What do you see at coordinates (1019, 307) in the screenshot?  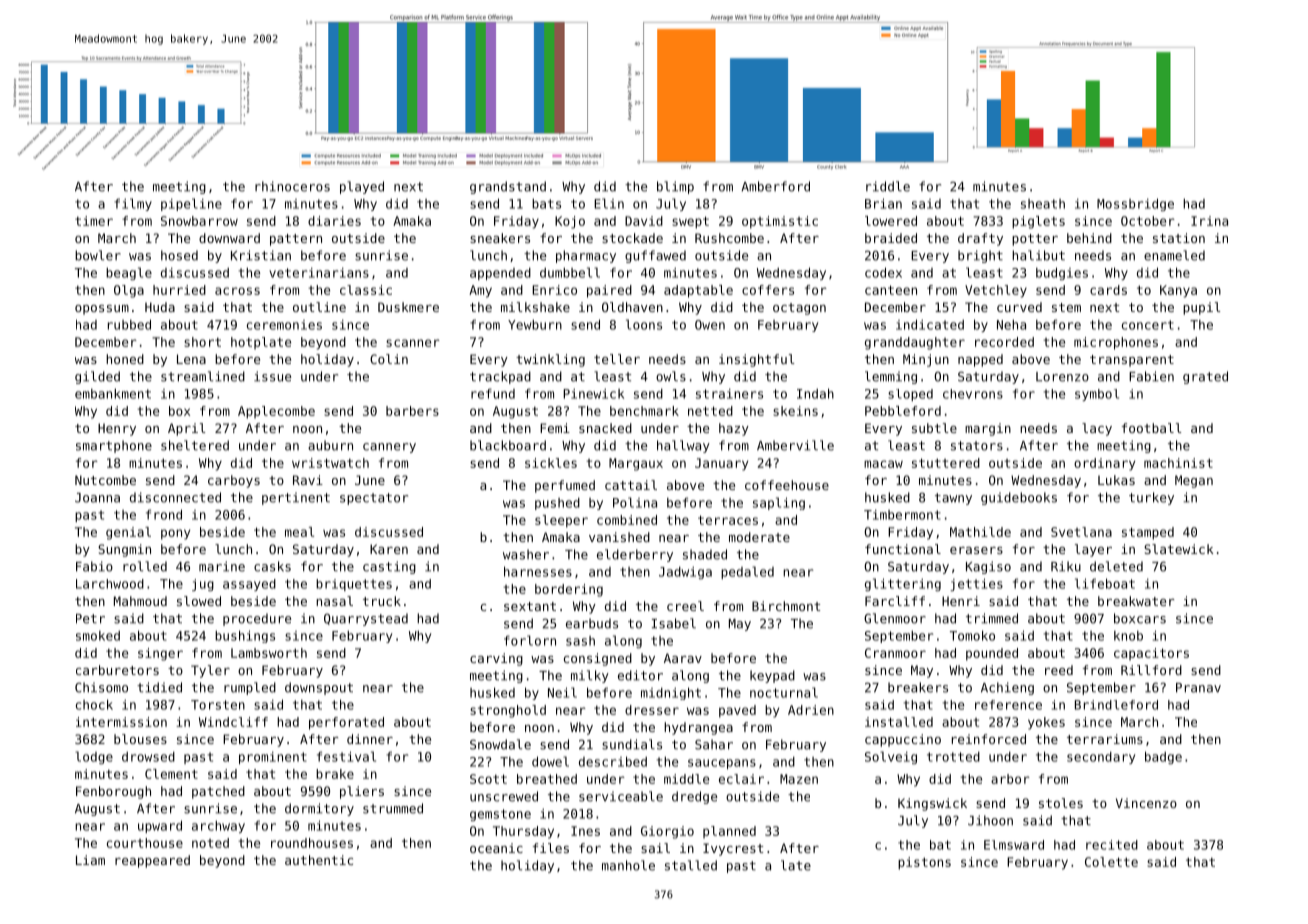 I see `curved` at bounding box center [1019, 307].
